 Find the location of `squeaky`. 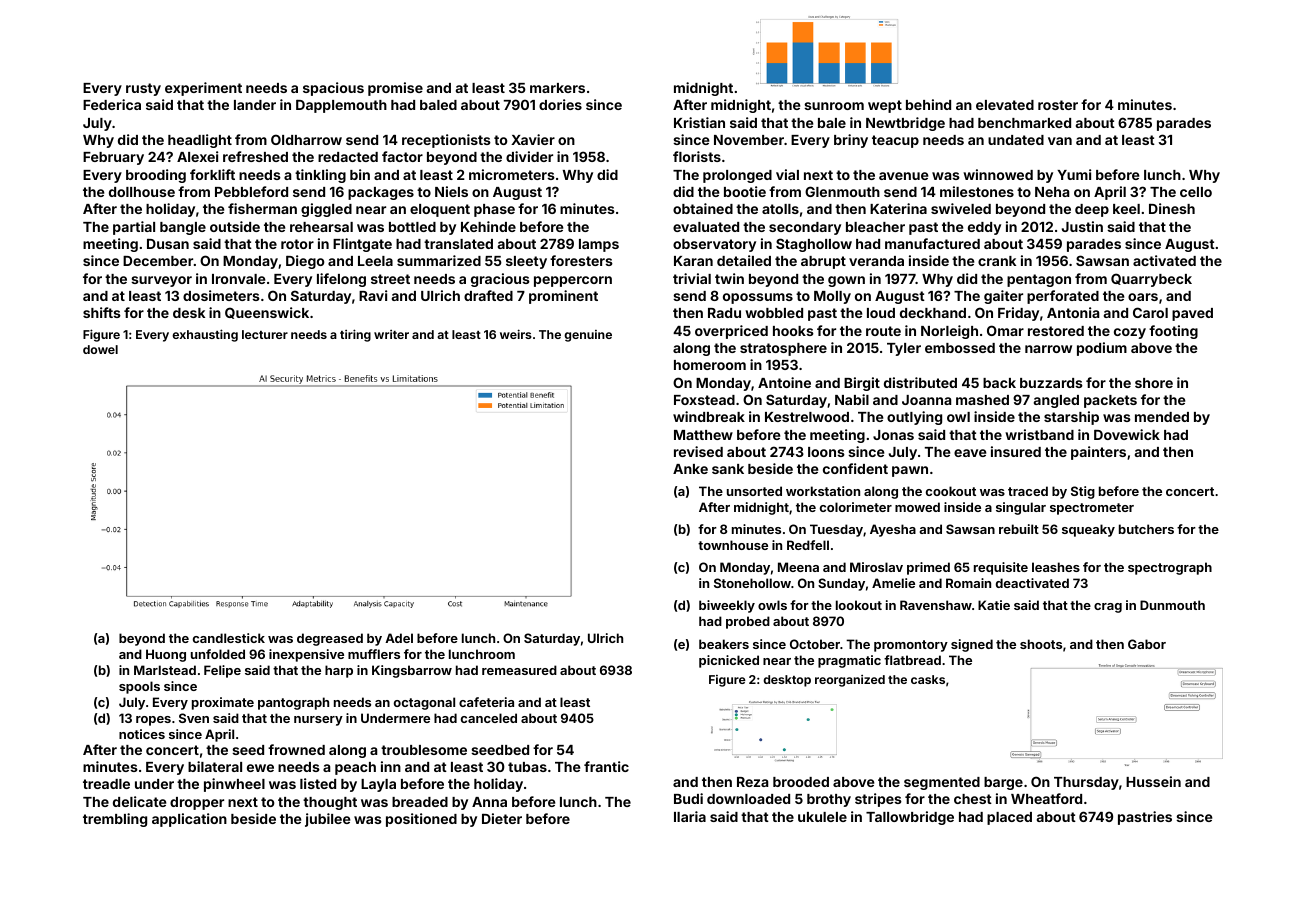

squeaky is located at coordinates (1088, 530).
